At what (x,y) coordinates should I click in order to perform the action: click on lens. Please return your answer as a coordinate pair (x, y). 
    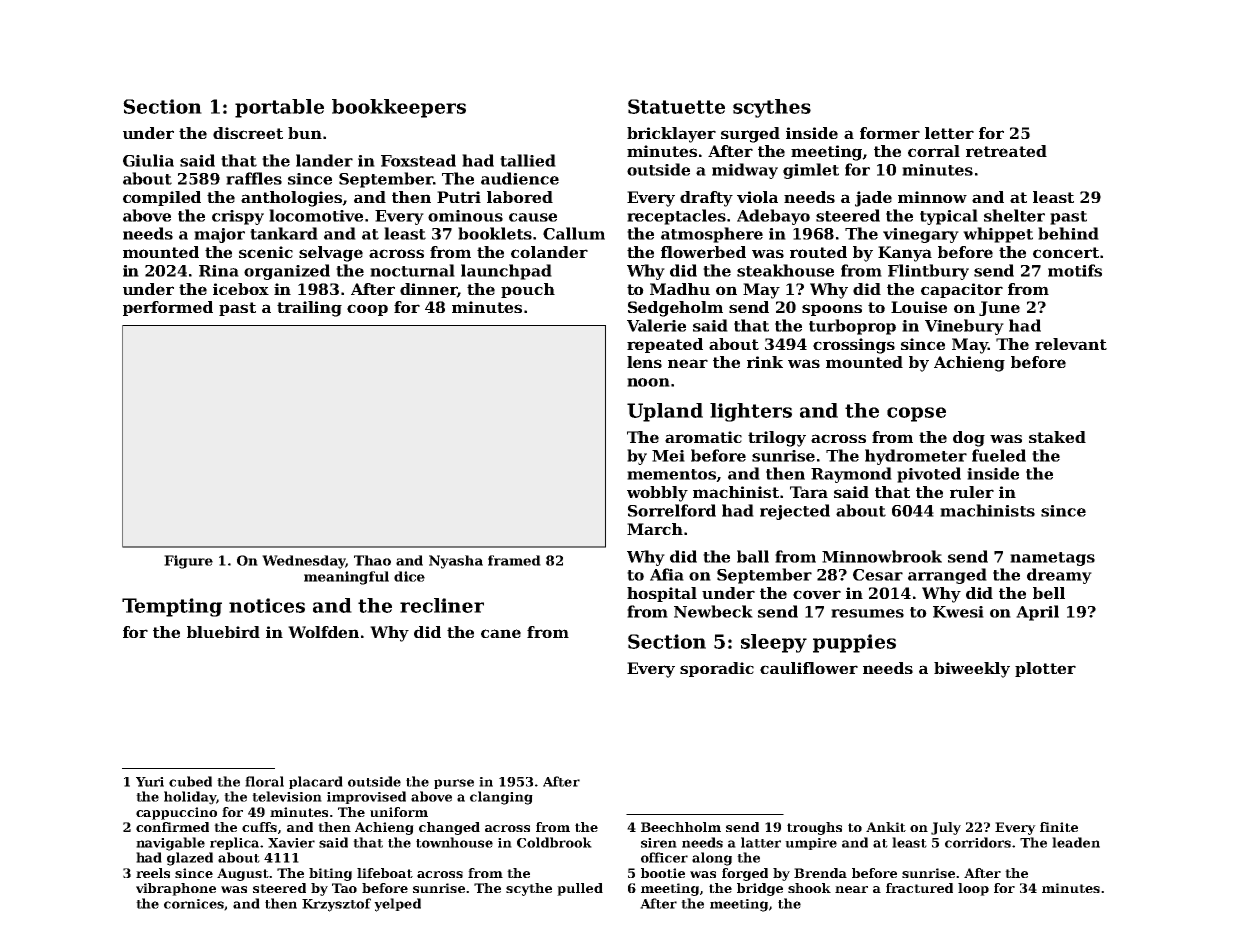
    Looking at the image, I should click on (644, 362).
